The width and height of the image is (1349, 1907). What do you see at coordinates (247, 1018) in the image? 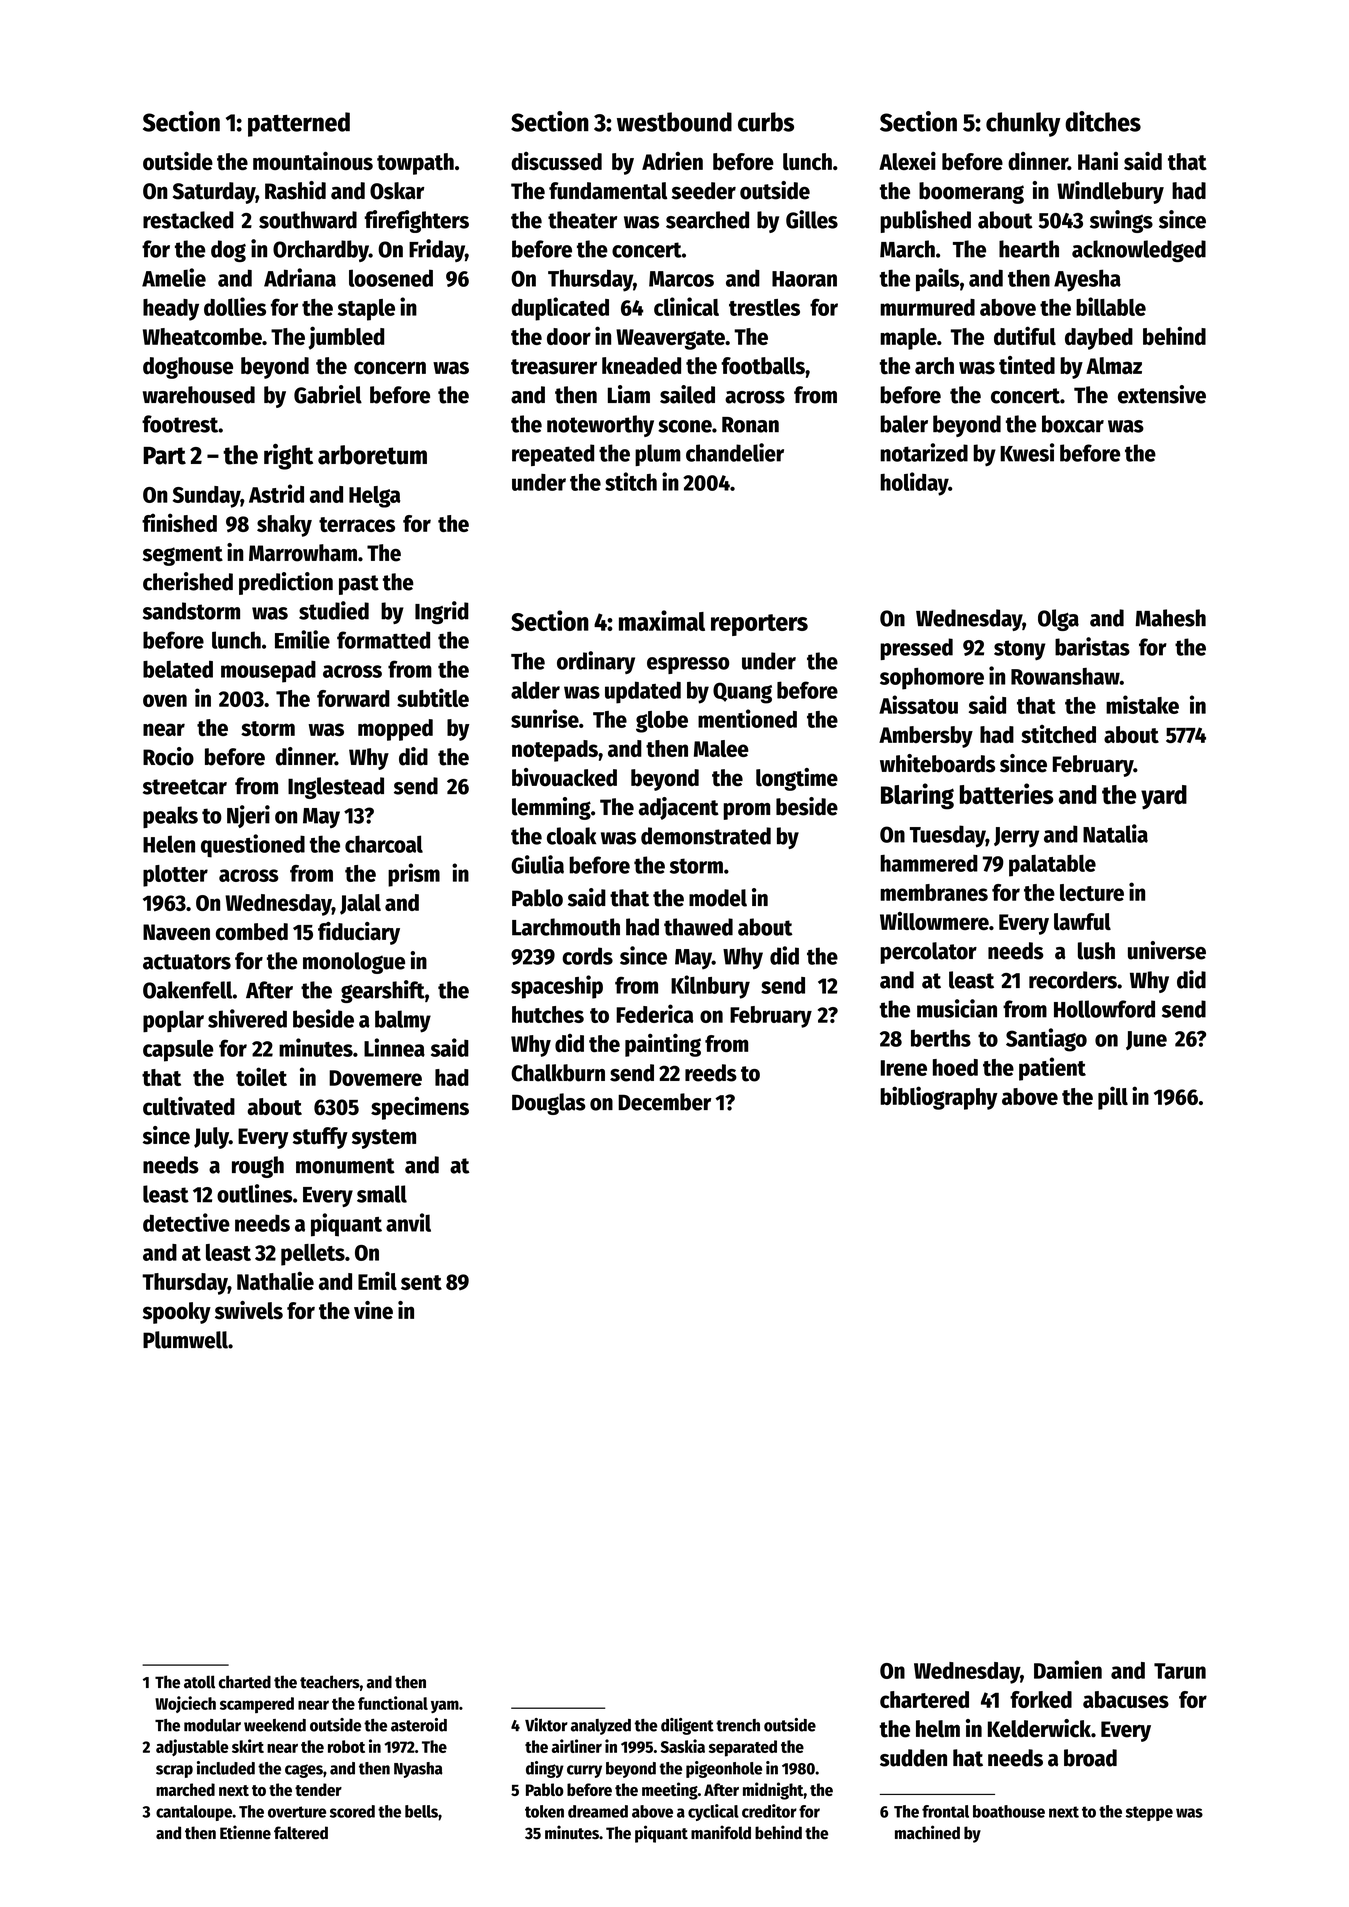
I see `shivered` at bounding box center [247, 1018].
